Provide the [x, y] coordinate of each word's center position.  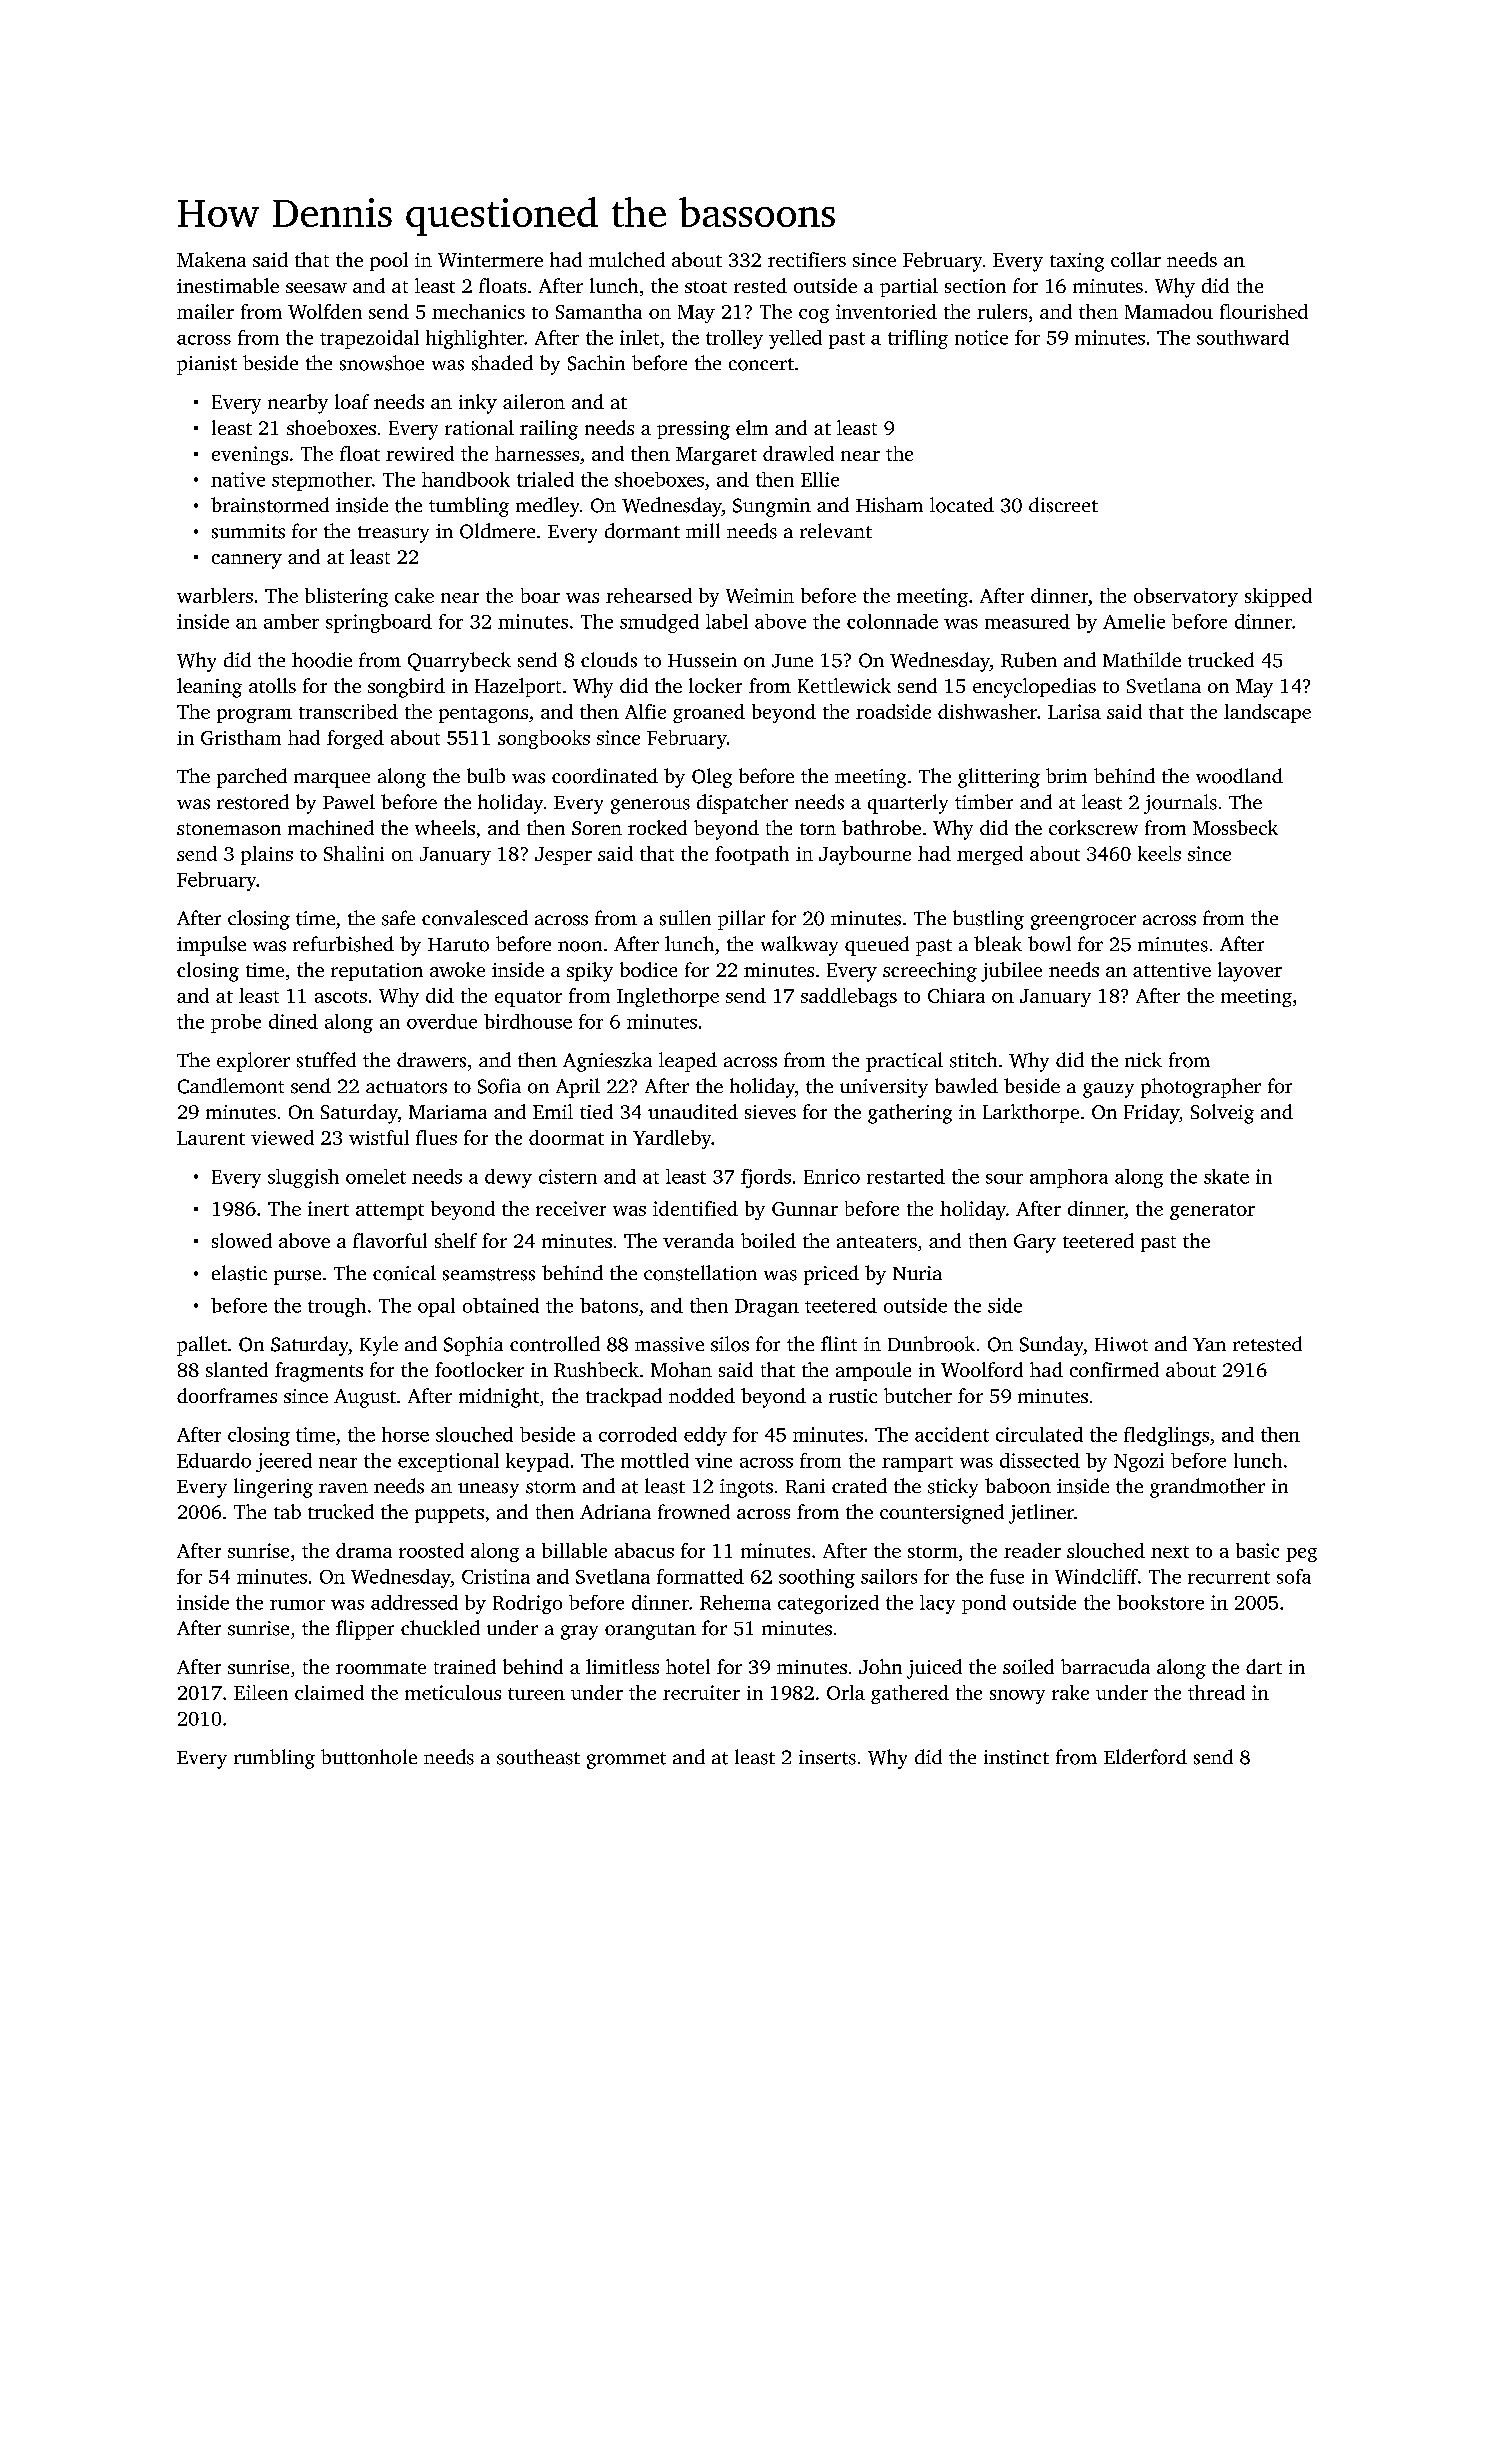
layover [1250, 972]
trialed [545, 479]
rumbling [274, 1759]
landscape [1267, 713]
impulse [211, 946]
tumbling [469, 507]
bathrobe [881, 827]
